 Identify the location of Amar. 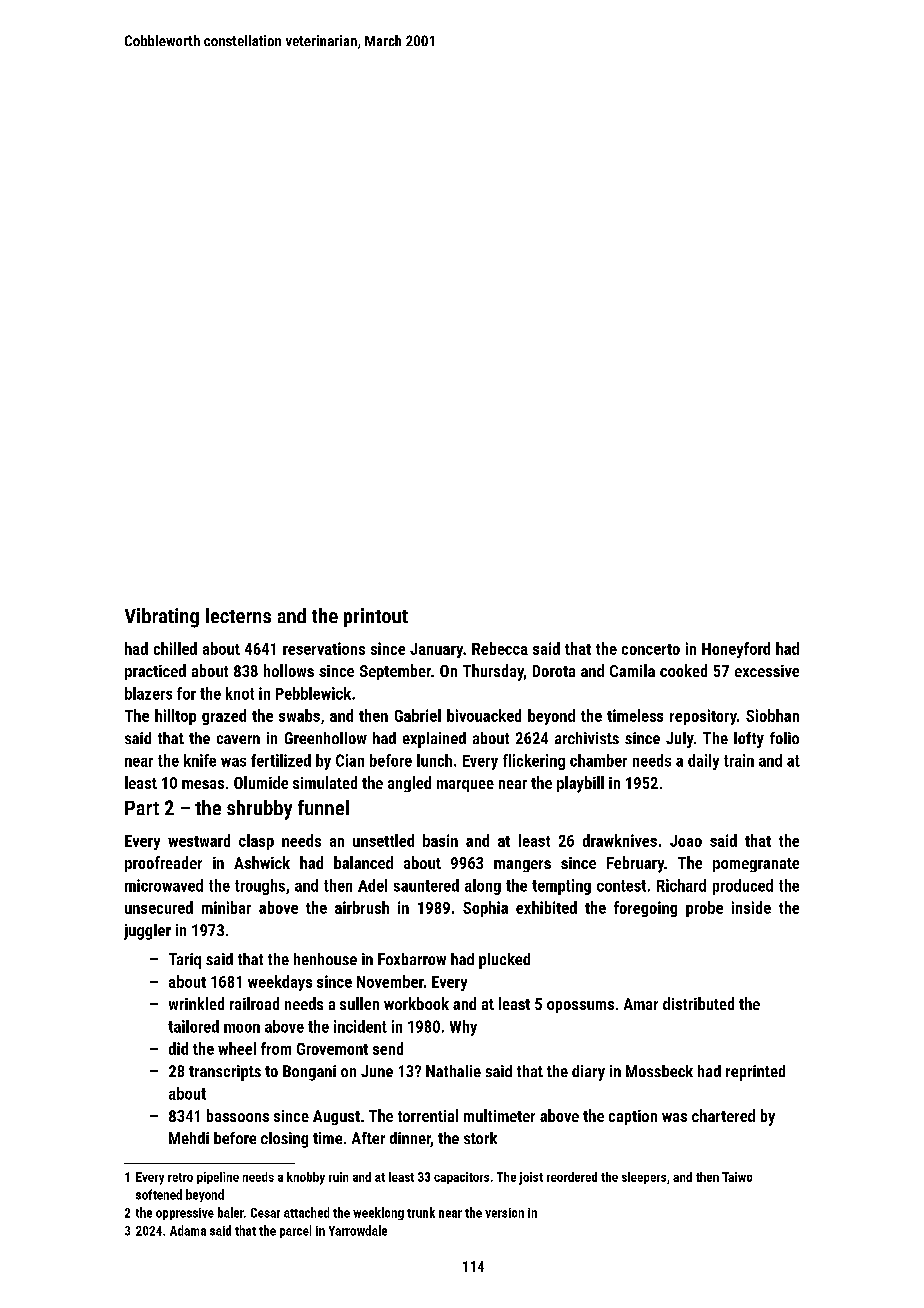
(641, 1004).
